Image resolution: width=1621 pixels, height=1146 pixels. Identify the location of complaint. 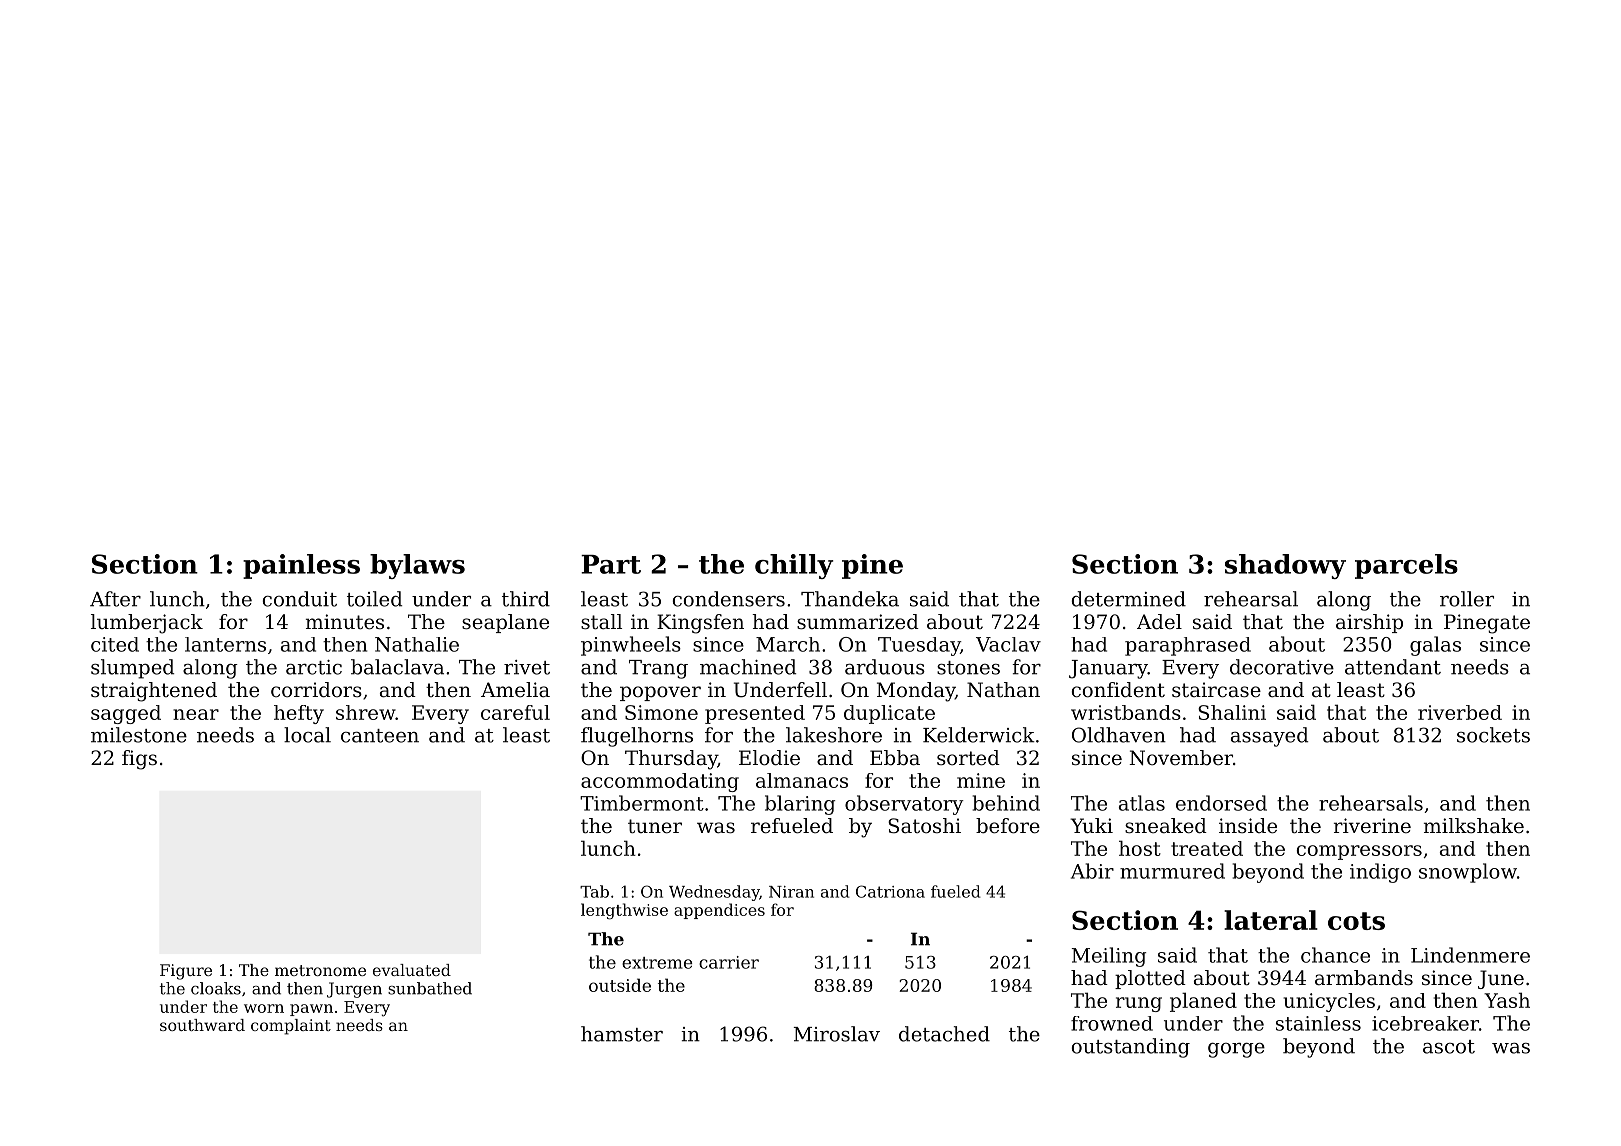
(291, 1027).
